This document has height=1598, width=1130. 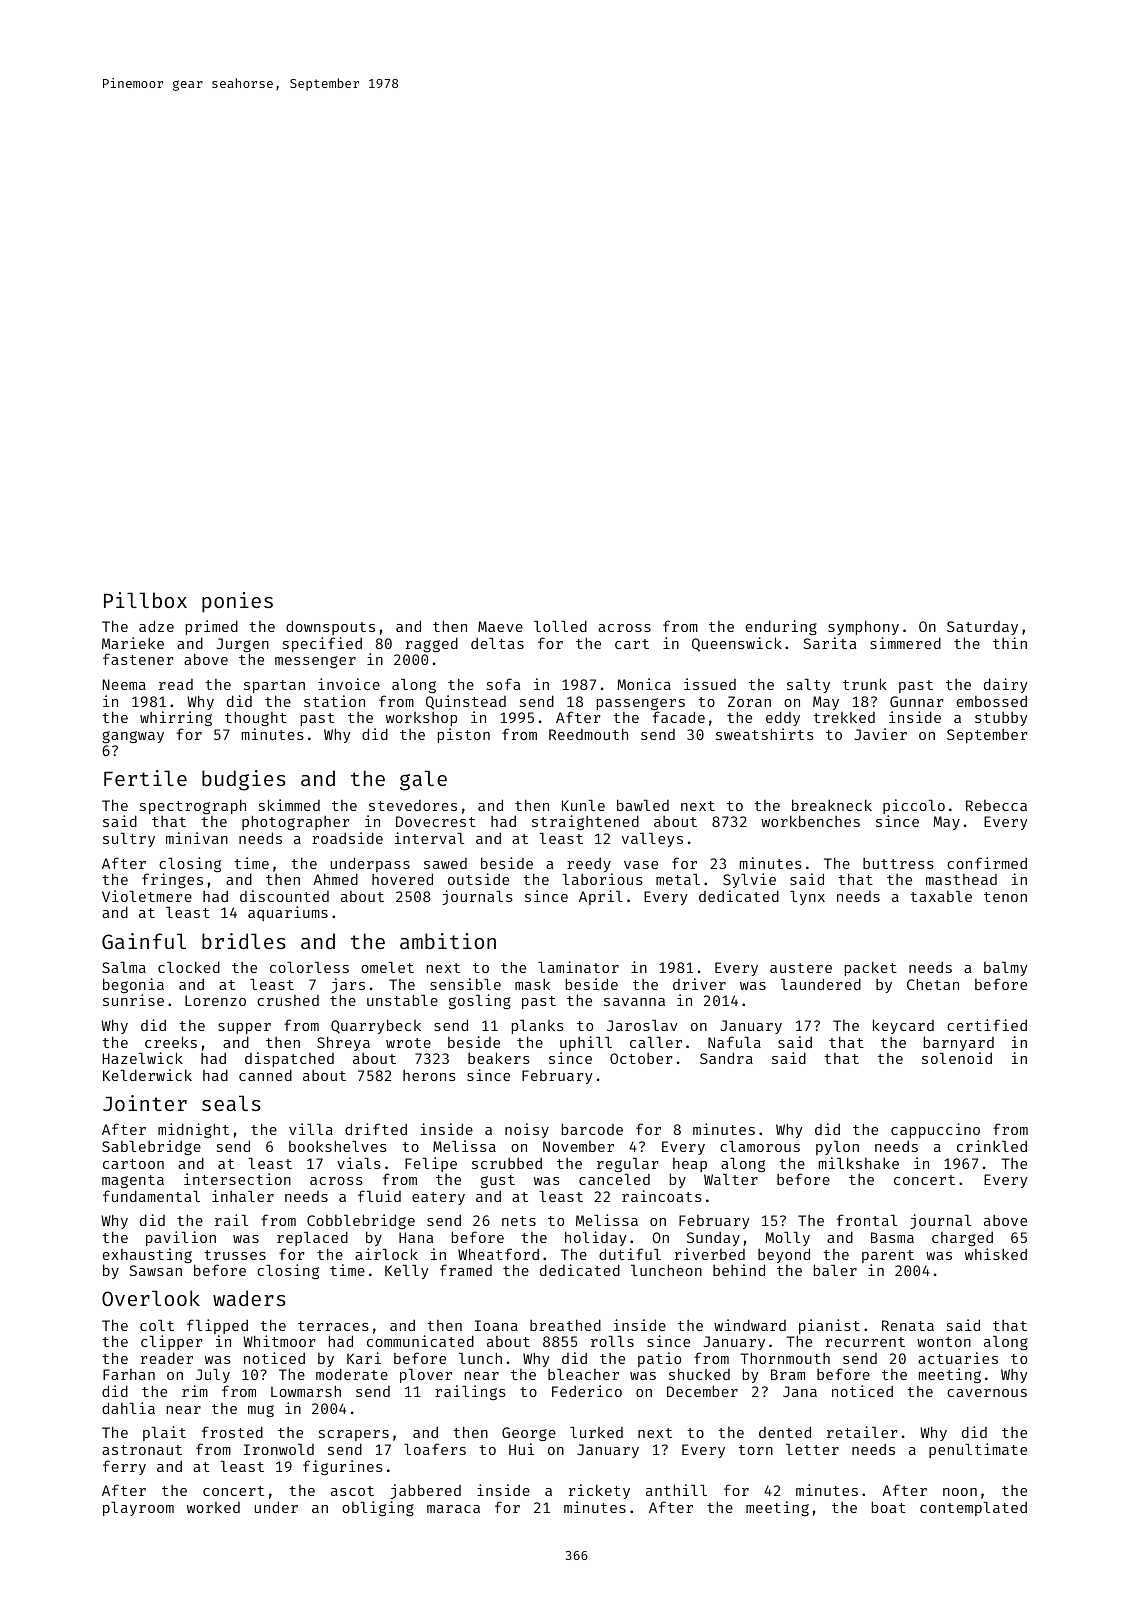 I want to click on nets, so click(x=519, y=1221).
